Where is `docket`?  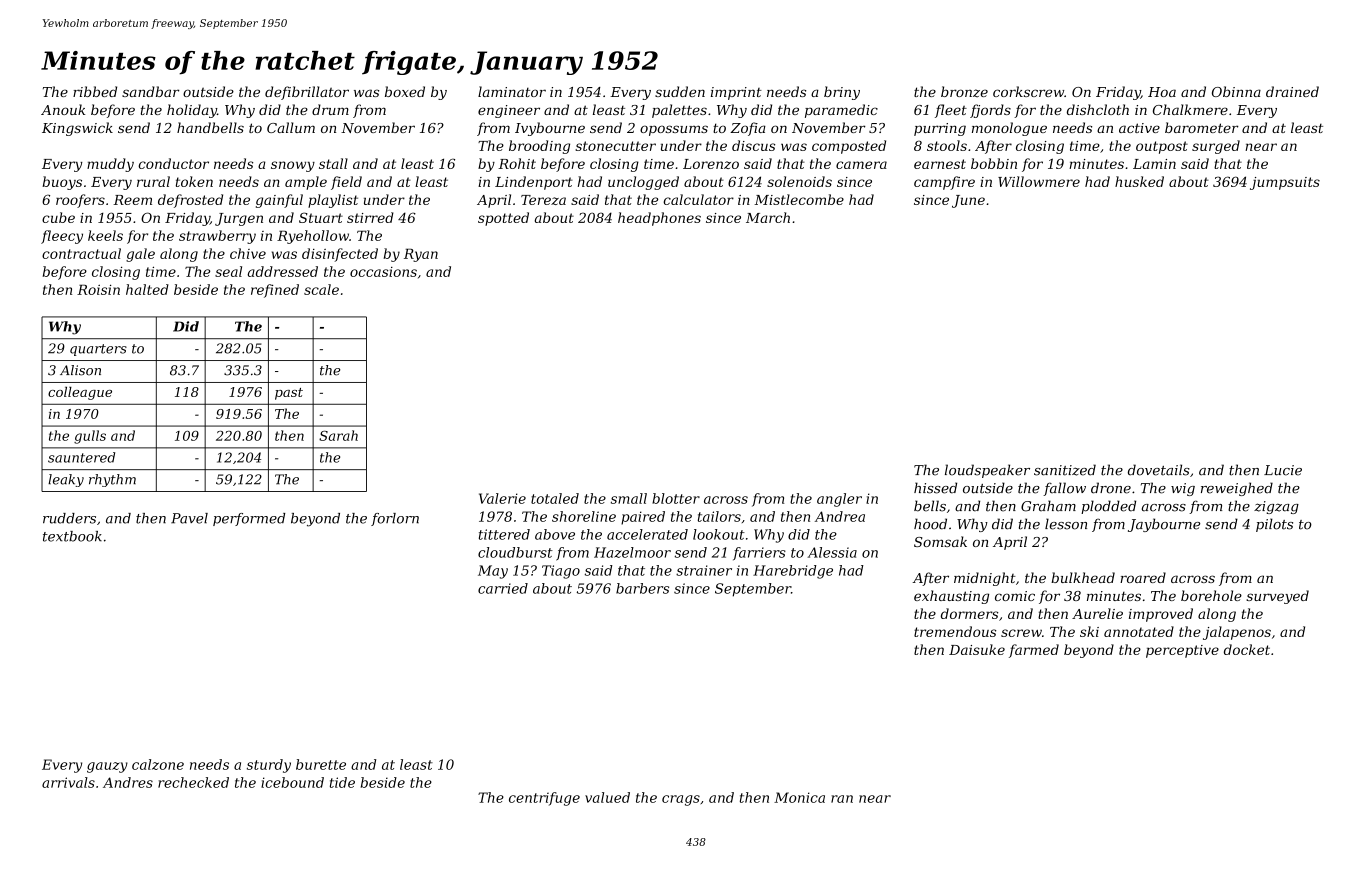
docket is located at coordinates (1247, 649).
